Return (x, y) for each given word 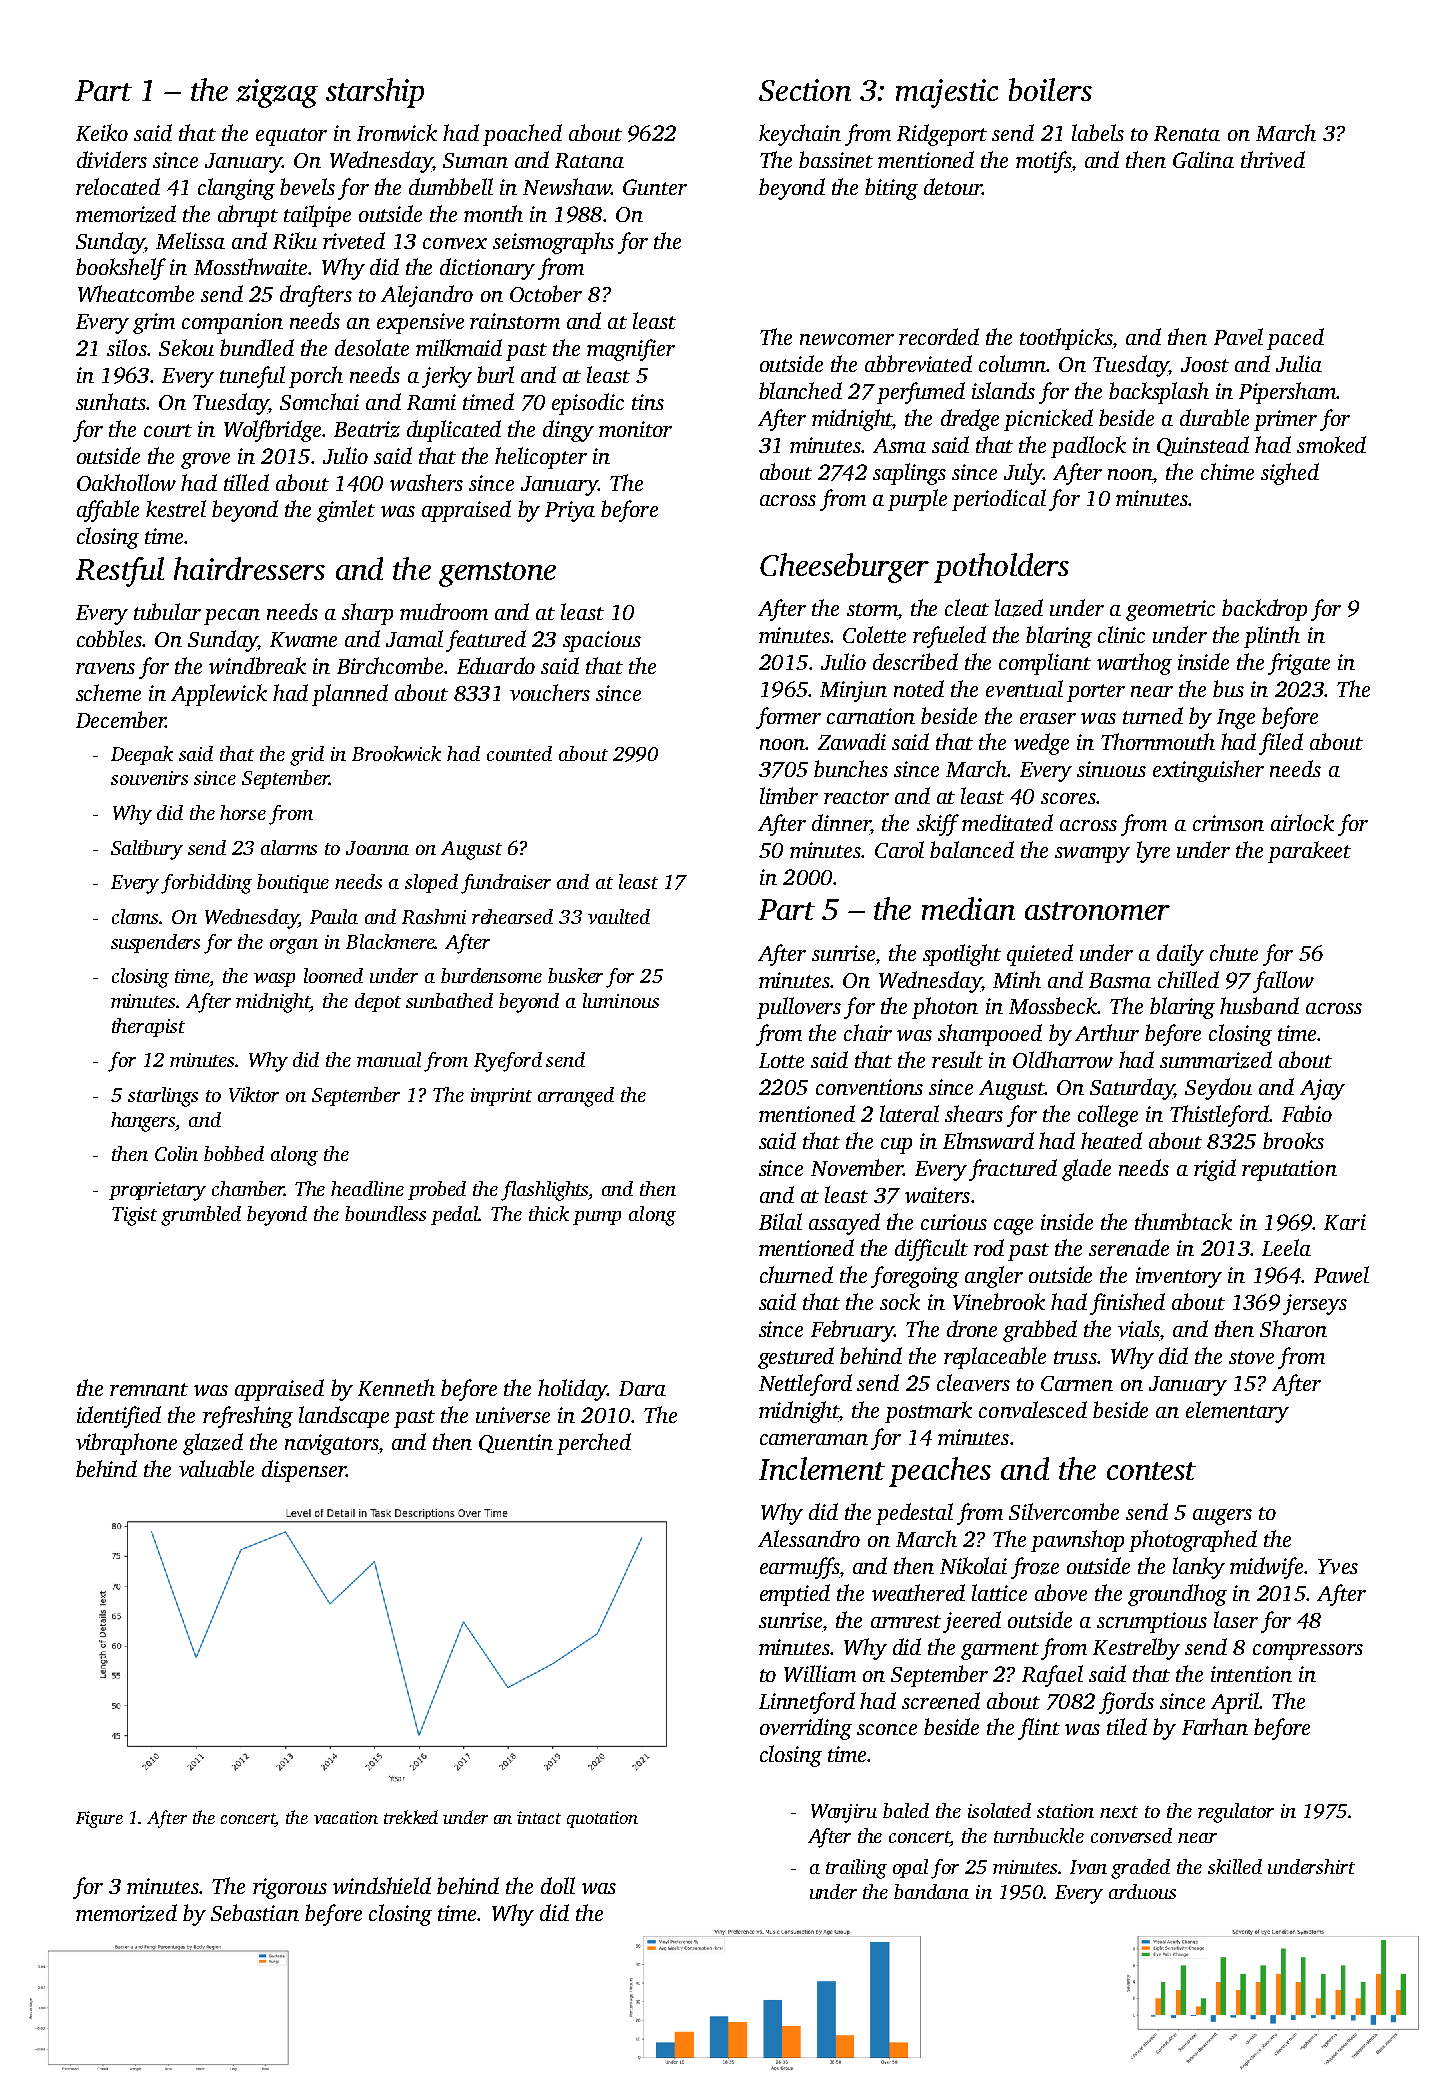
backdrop (1264, 610)
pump (597, 1218)
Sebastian (255, 1912)
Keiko (102, 132)
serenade (1129, 1247)
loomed (333, 975)
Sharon (1293, 1328)
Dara (642, 1388)
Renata (1187, 133)
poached (522, 135)
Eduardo (496, 665)
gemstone (497, 574)
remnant (149, 1389)
